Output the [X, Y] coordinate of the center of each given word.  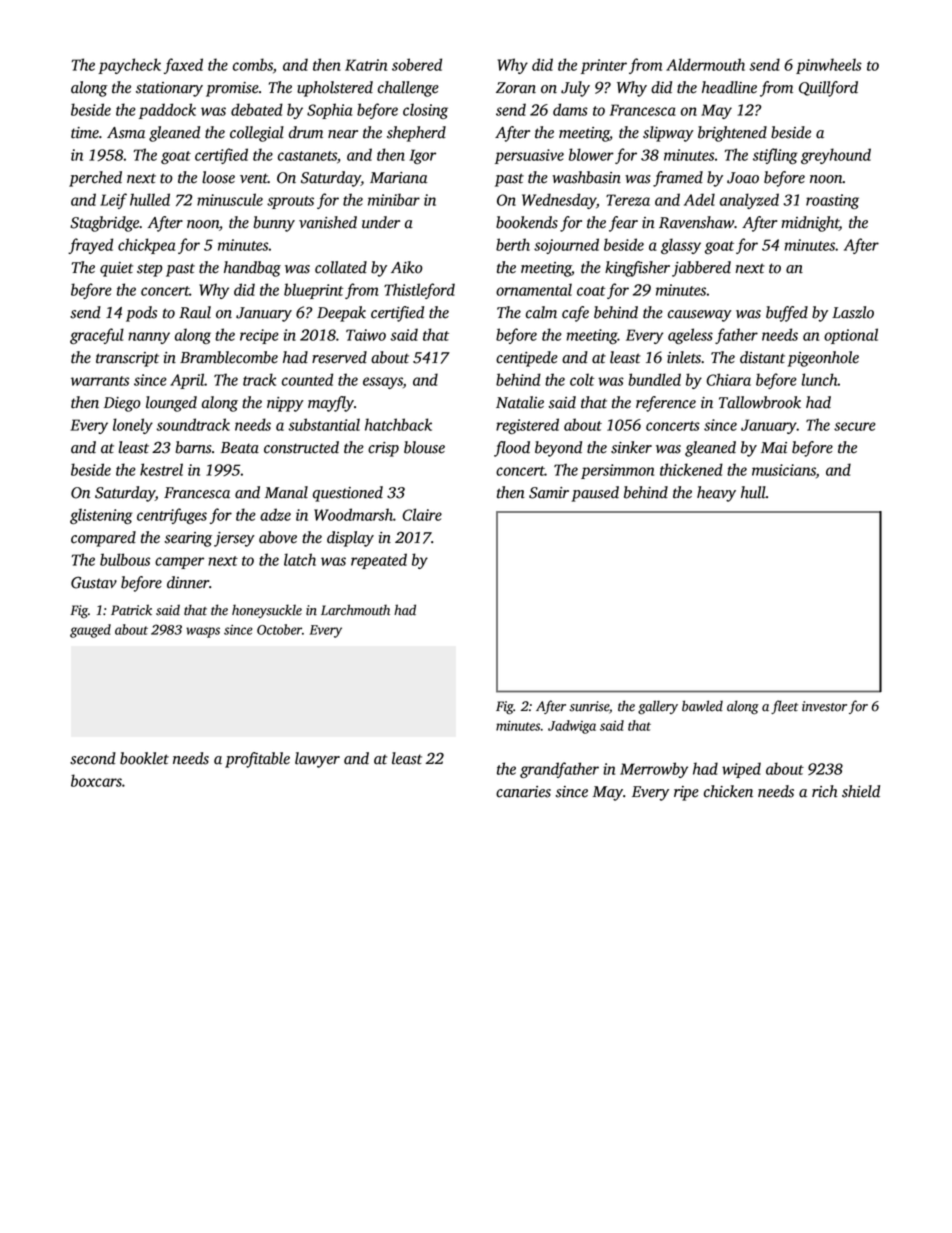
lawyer [317, 760]
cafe [575, 314]
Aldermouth [705, 64]
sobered [417, 64]
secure [855, 426]
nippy [285, 404]
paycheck [129, 66]
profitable [257, 760]
